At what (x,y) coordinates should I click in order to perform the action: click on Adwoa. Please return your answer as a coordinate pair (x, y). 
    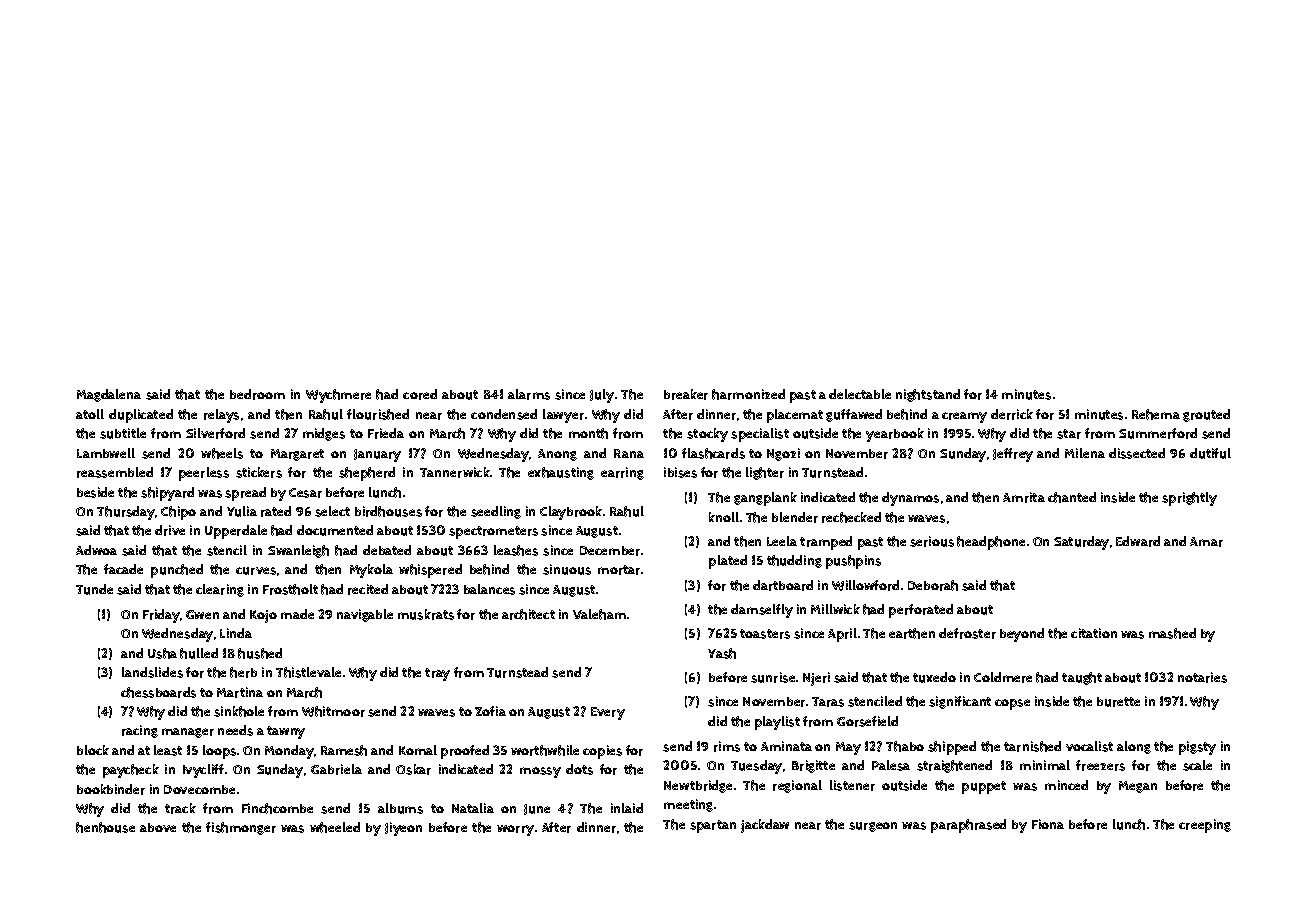
    Looking at the image, I should click on (96, 550).
